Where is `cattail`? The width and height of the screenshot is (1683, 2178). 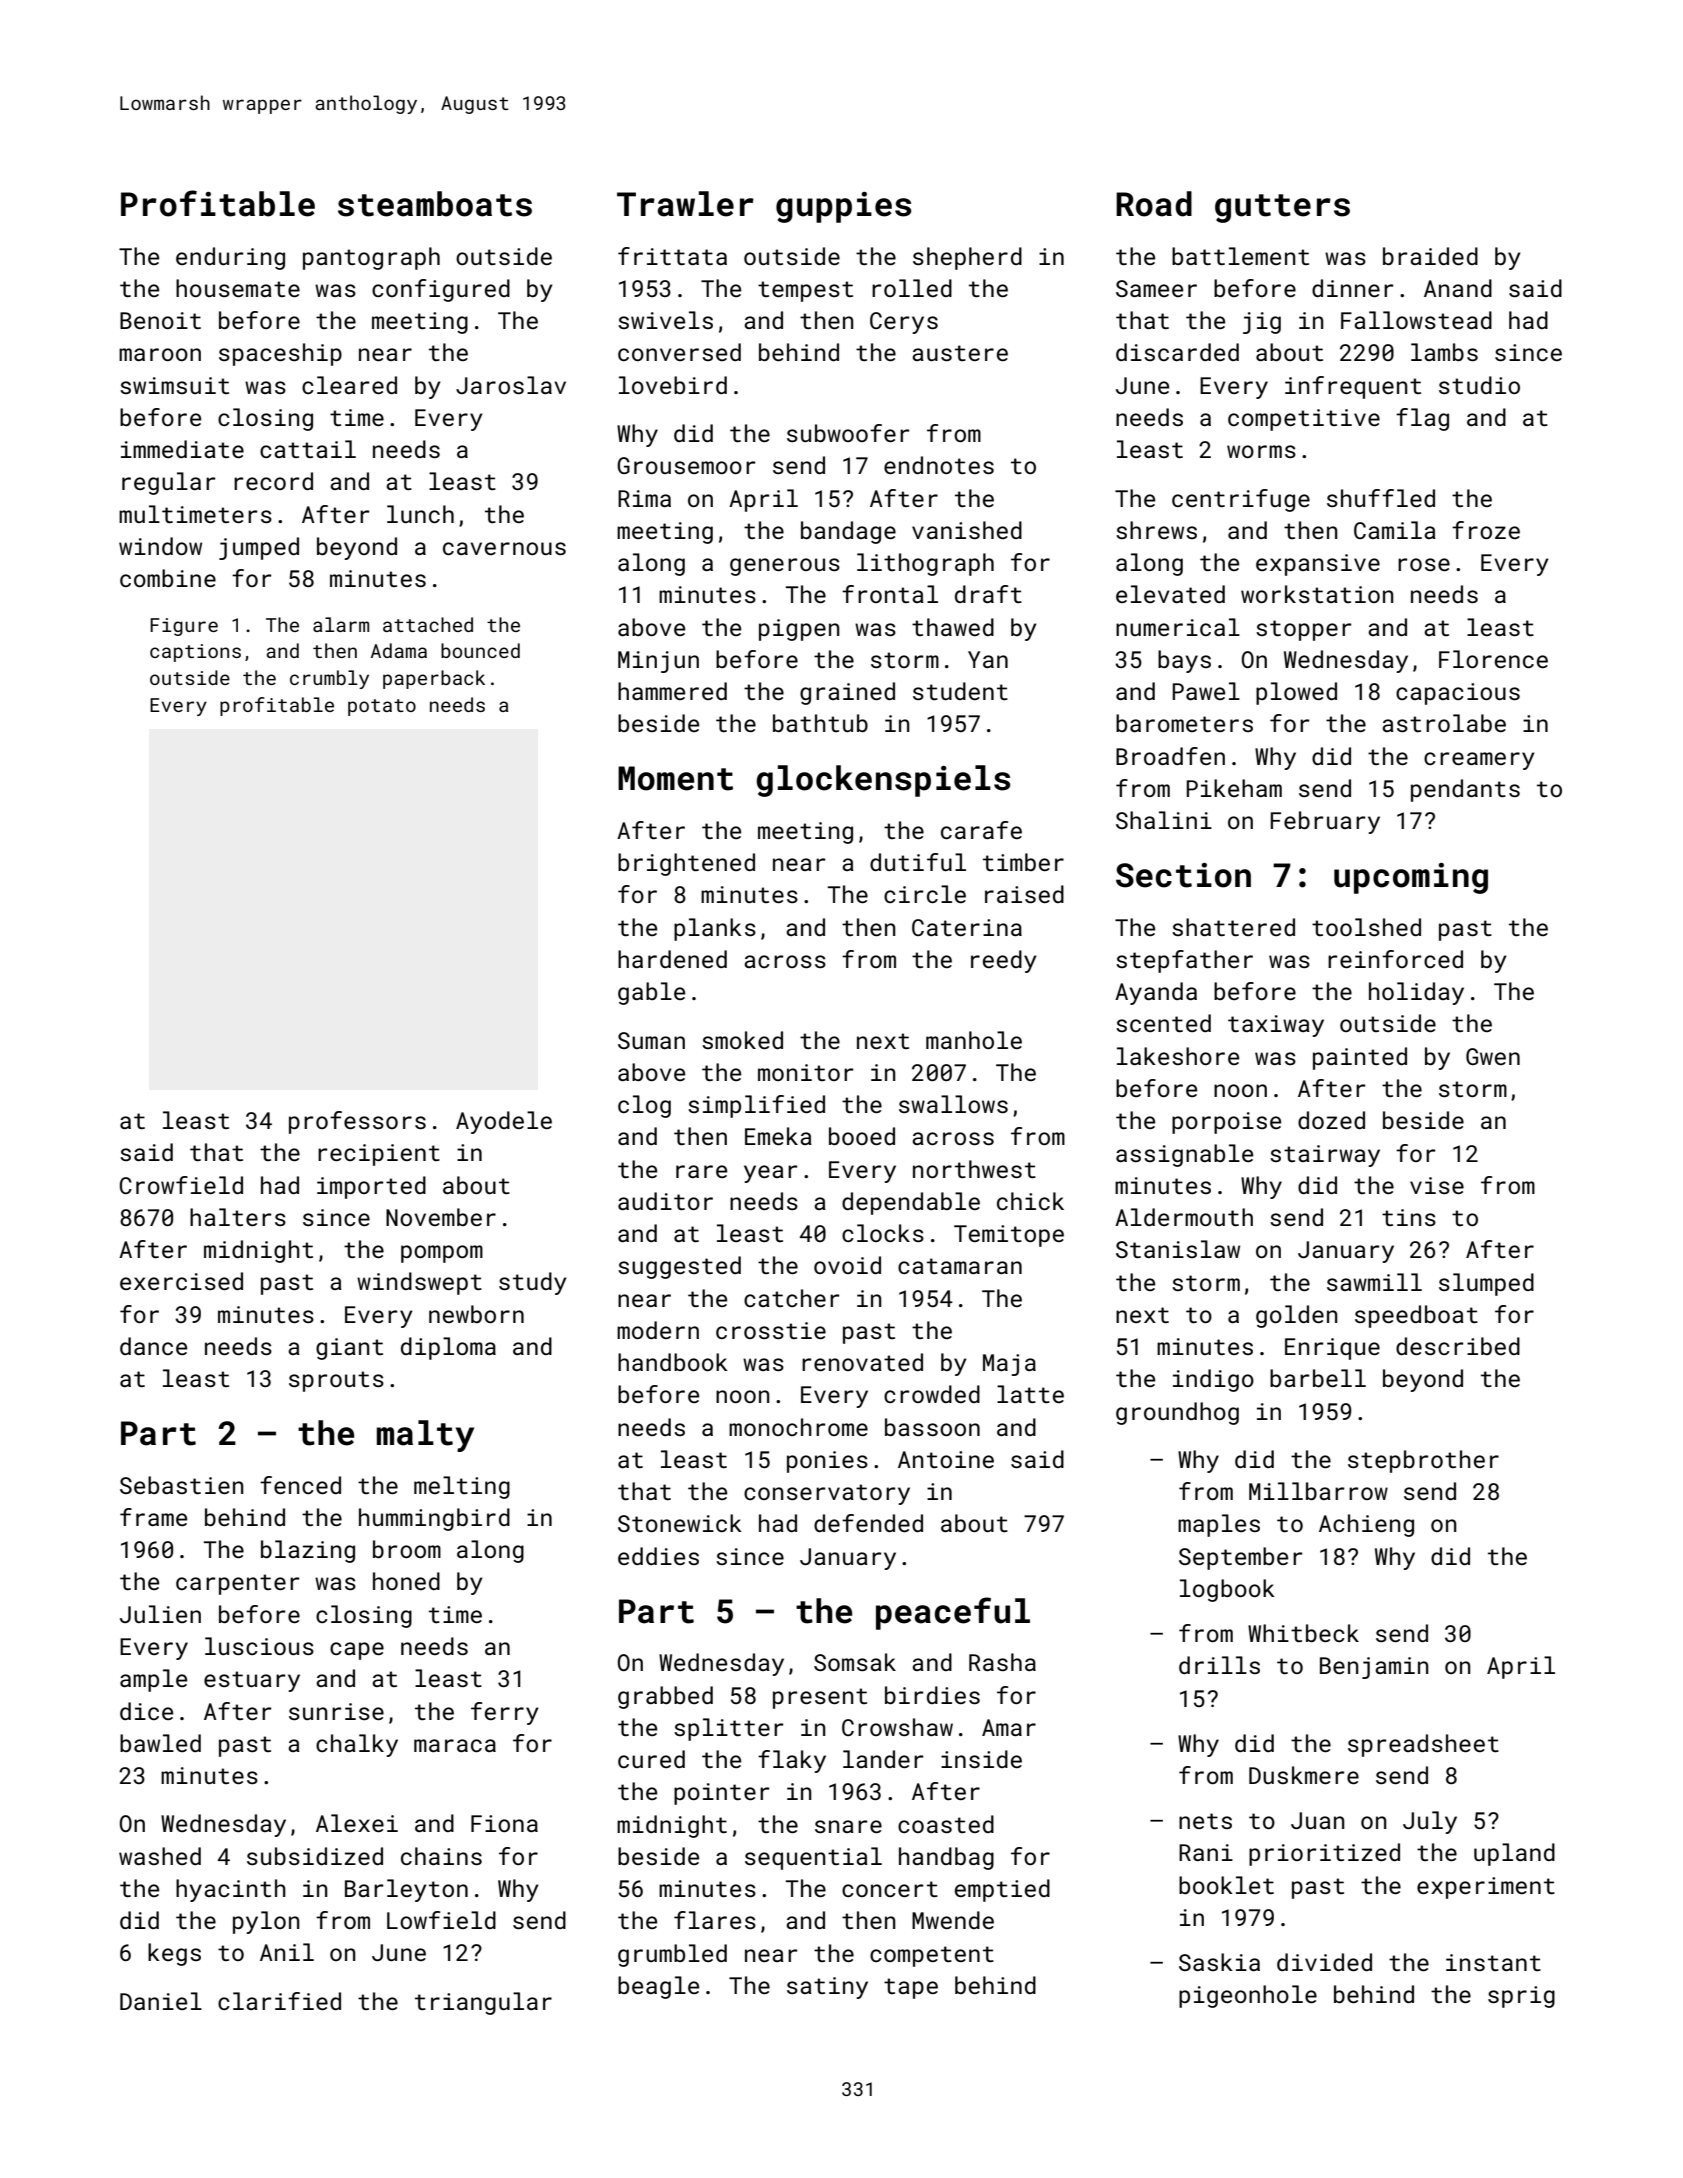 cattail is located at coordinates (308, 449).
